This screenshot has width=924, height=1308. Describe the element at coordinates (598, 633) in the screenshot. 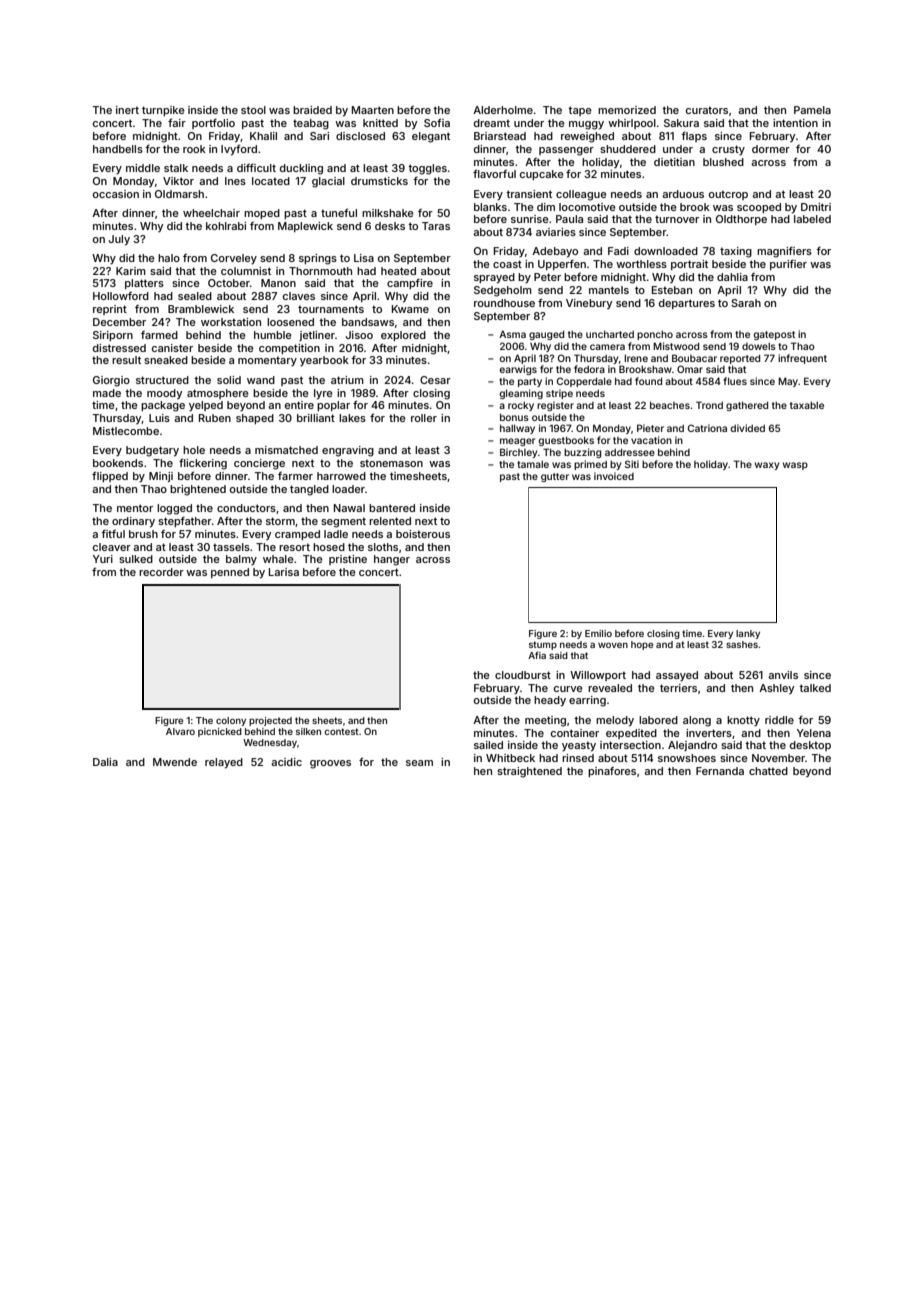

I see `Emilio` at that location.
